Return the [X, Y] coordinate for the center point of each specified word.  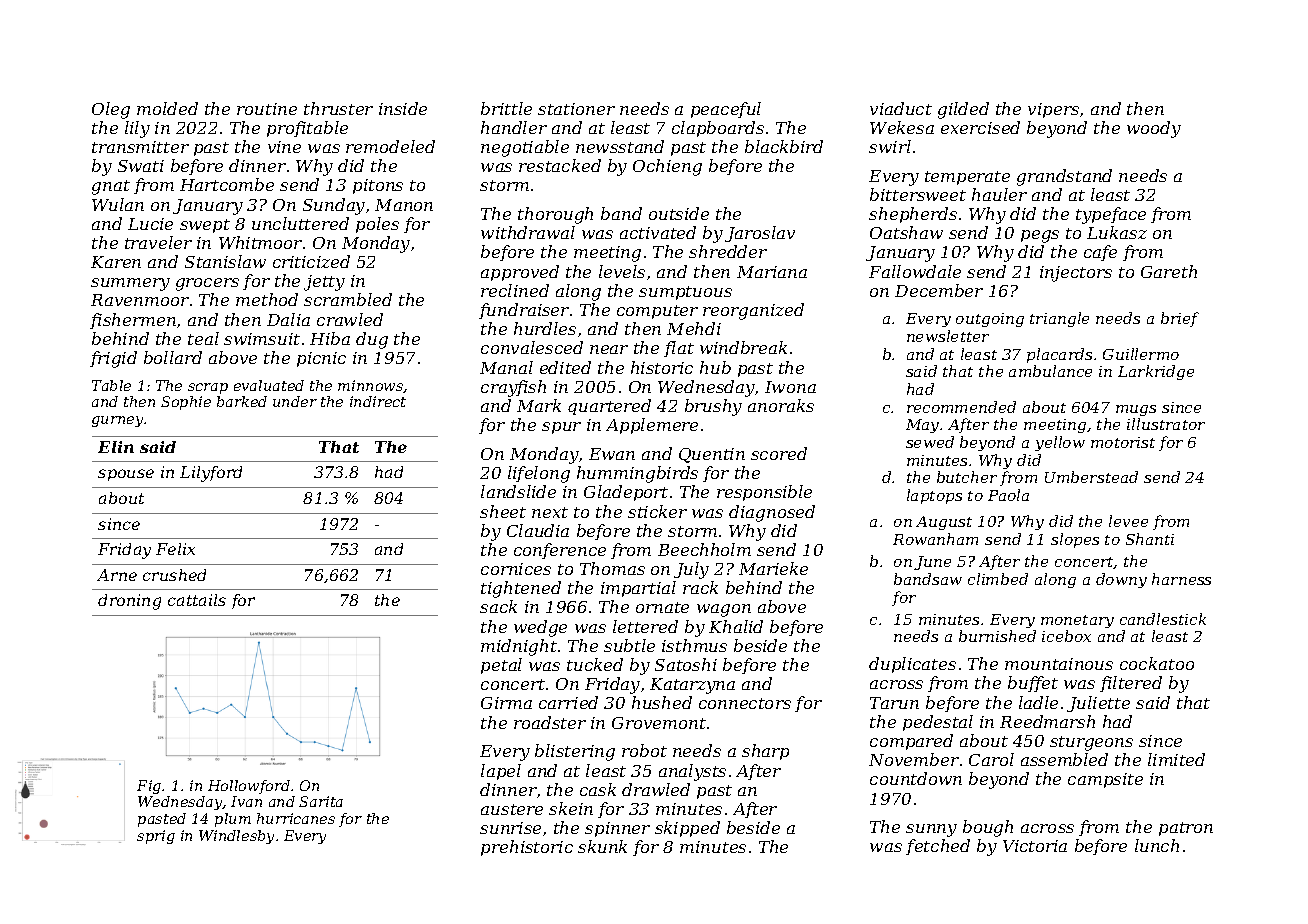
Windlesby [236, 837]
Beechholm [704, 549]
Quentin [712, 455]
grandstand [1064, 177]
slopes [1075, 540]
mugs [1136, 410]
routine [267, 109]
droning [129, 602]
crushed [174, 575]
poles [377, 225]
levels [622, 271]
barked [242, 401]
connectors [745, 703]
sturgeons [1091, 743]
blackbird [784, 146]
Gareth [1169, 271]
